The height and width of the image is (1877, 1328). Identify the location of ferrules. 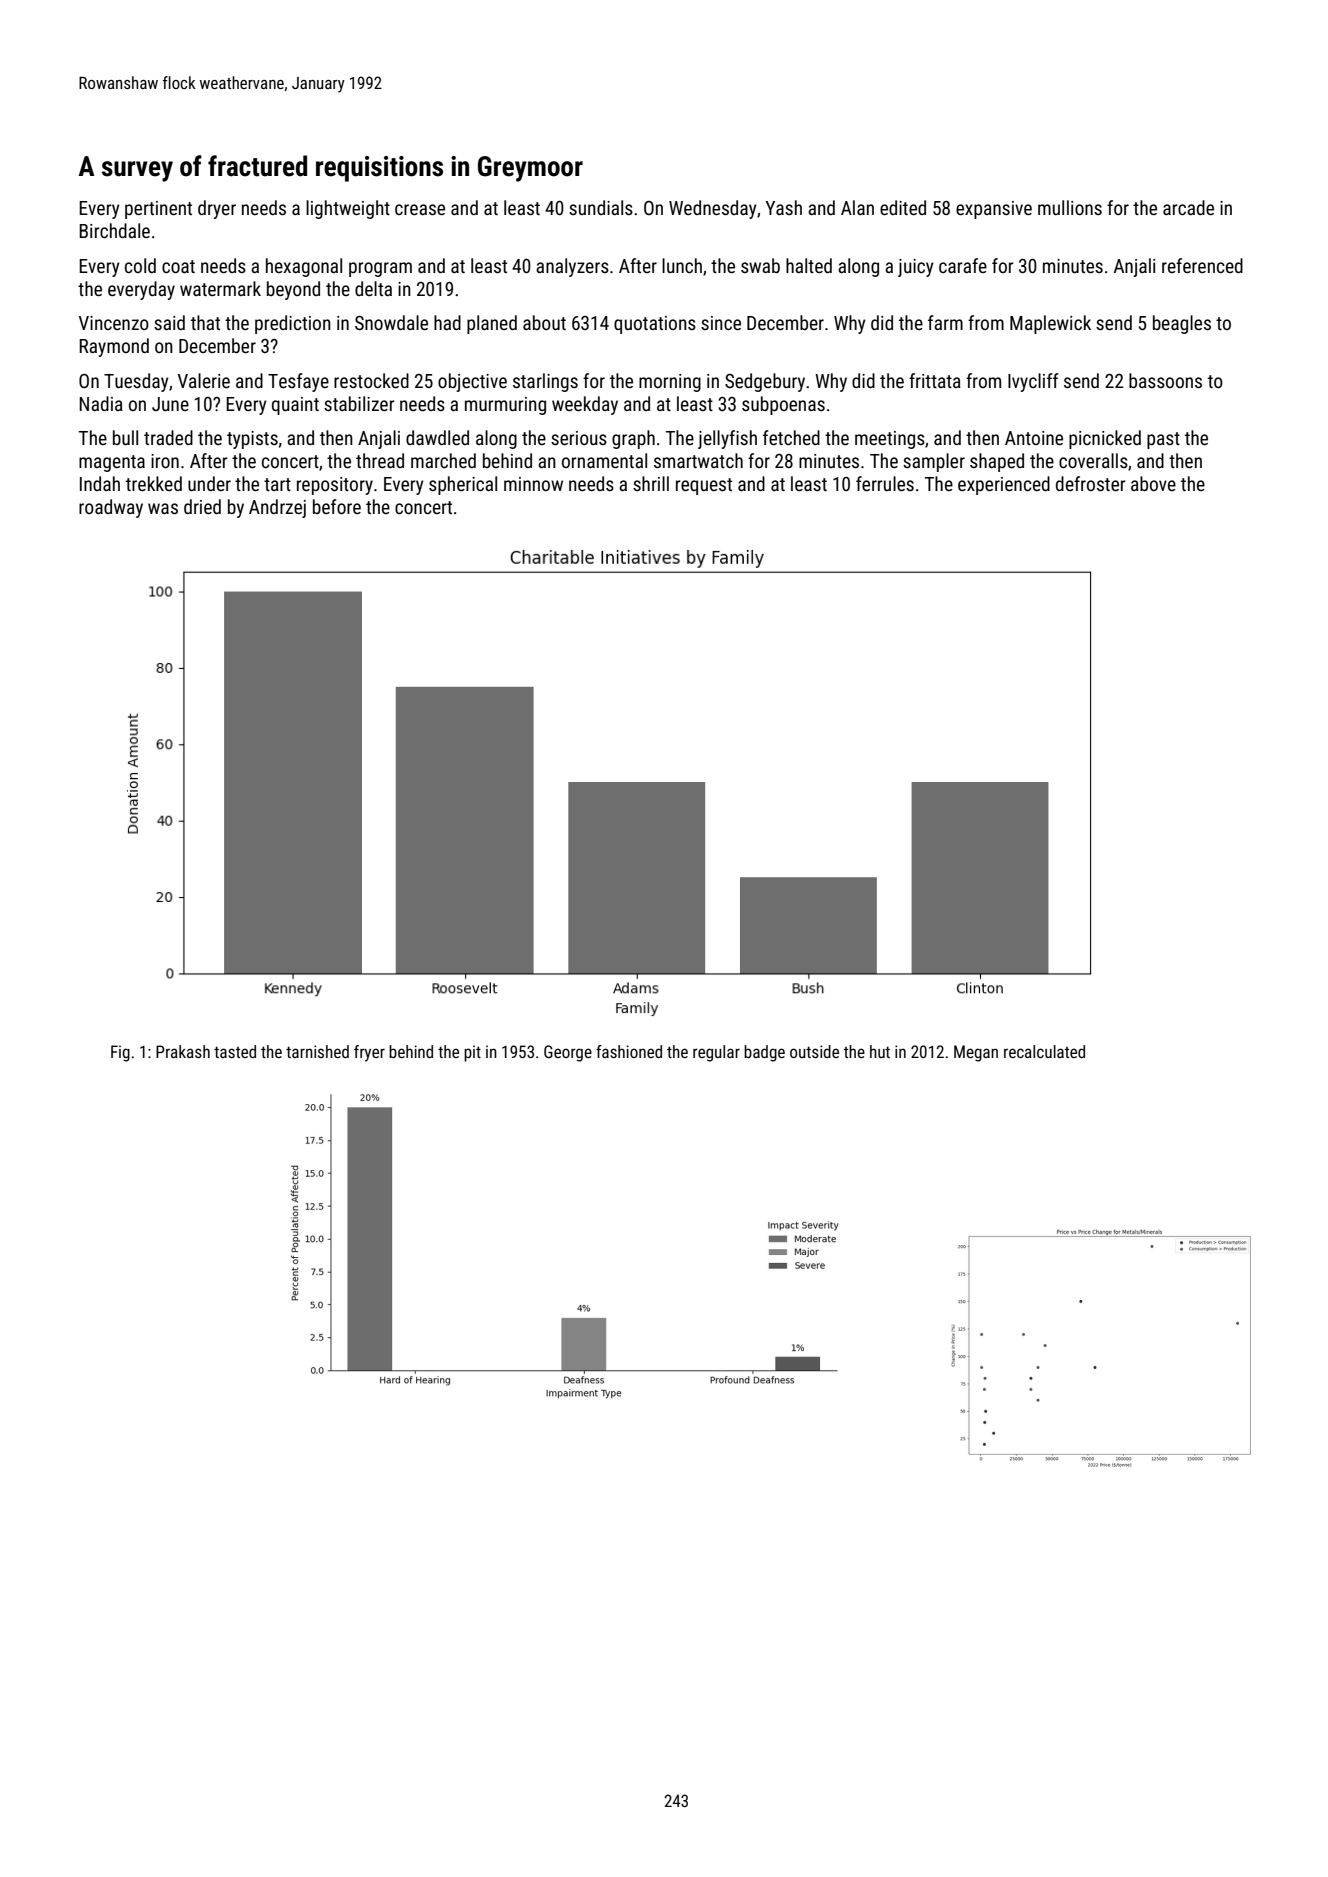
(885, 483).
